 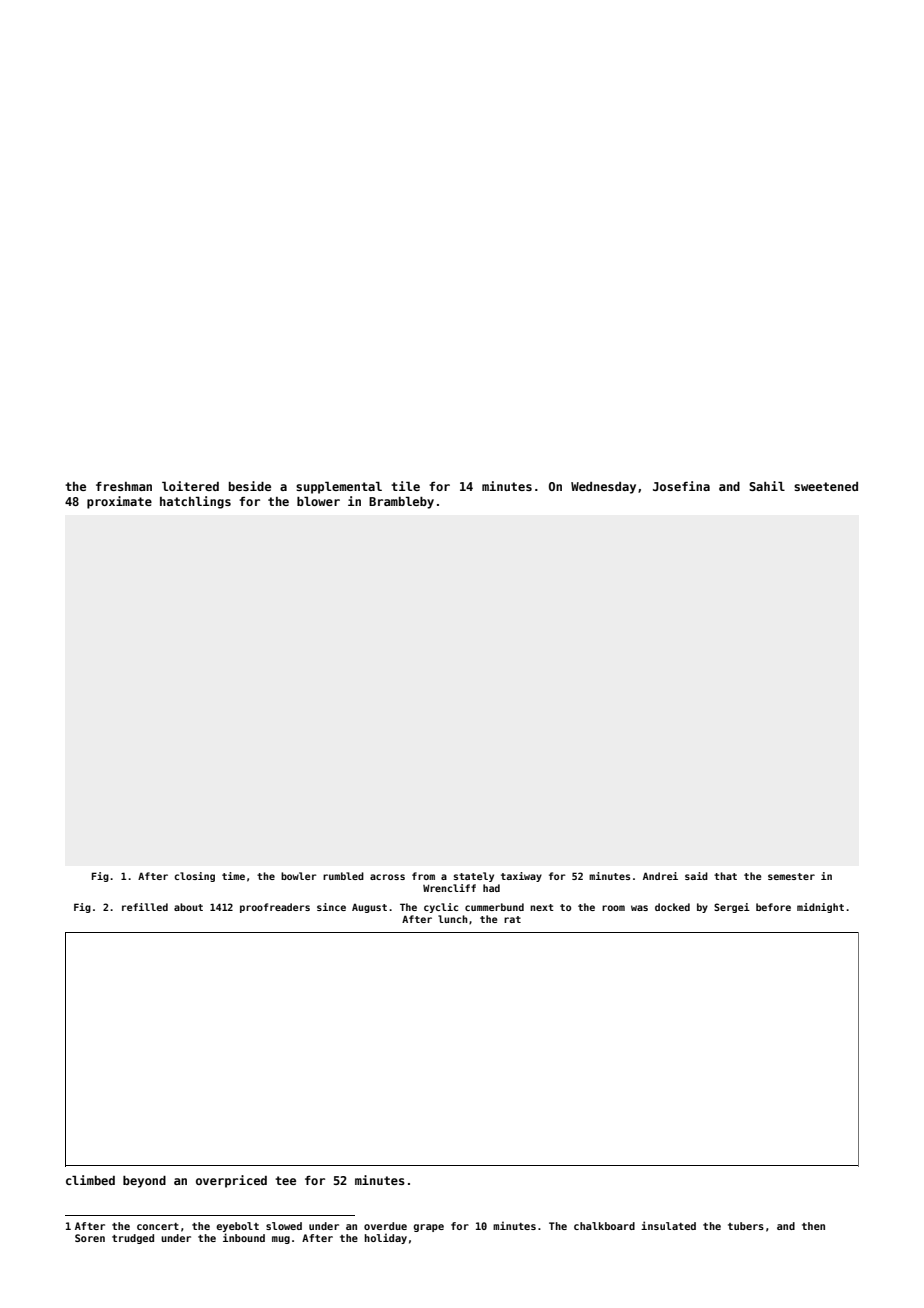 What do you see at coordinates (285, 1180) in the screenshot?
I see `tee` at bounding box center [285, 1180].
